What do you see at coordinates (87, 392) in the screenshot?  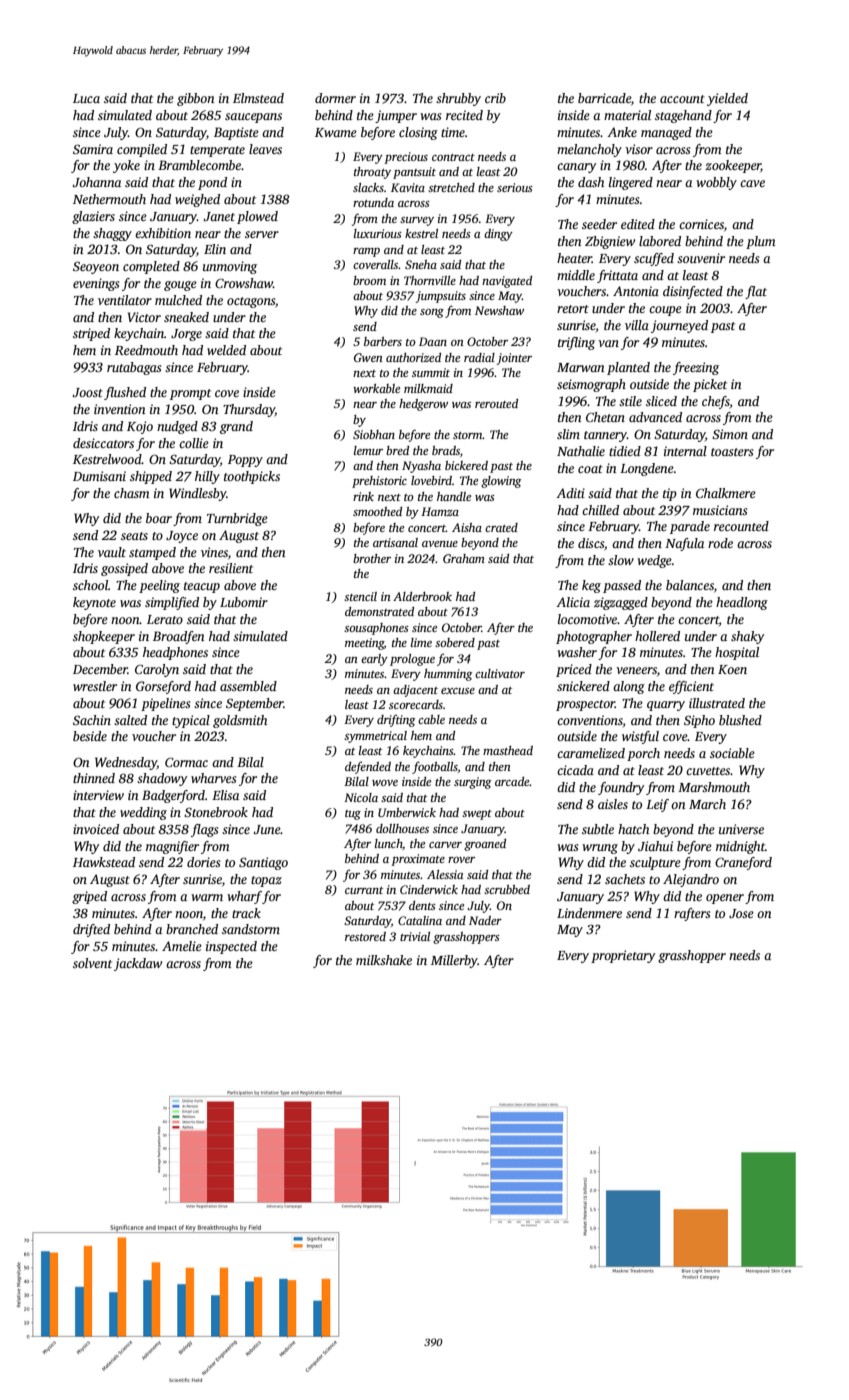 I see `Joost` at bounding box center [87, 392].
